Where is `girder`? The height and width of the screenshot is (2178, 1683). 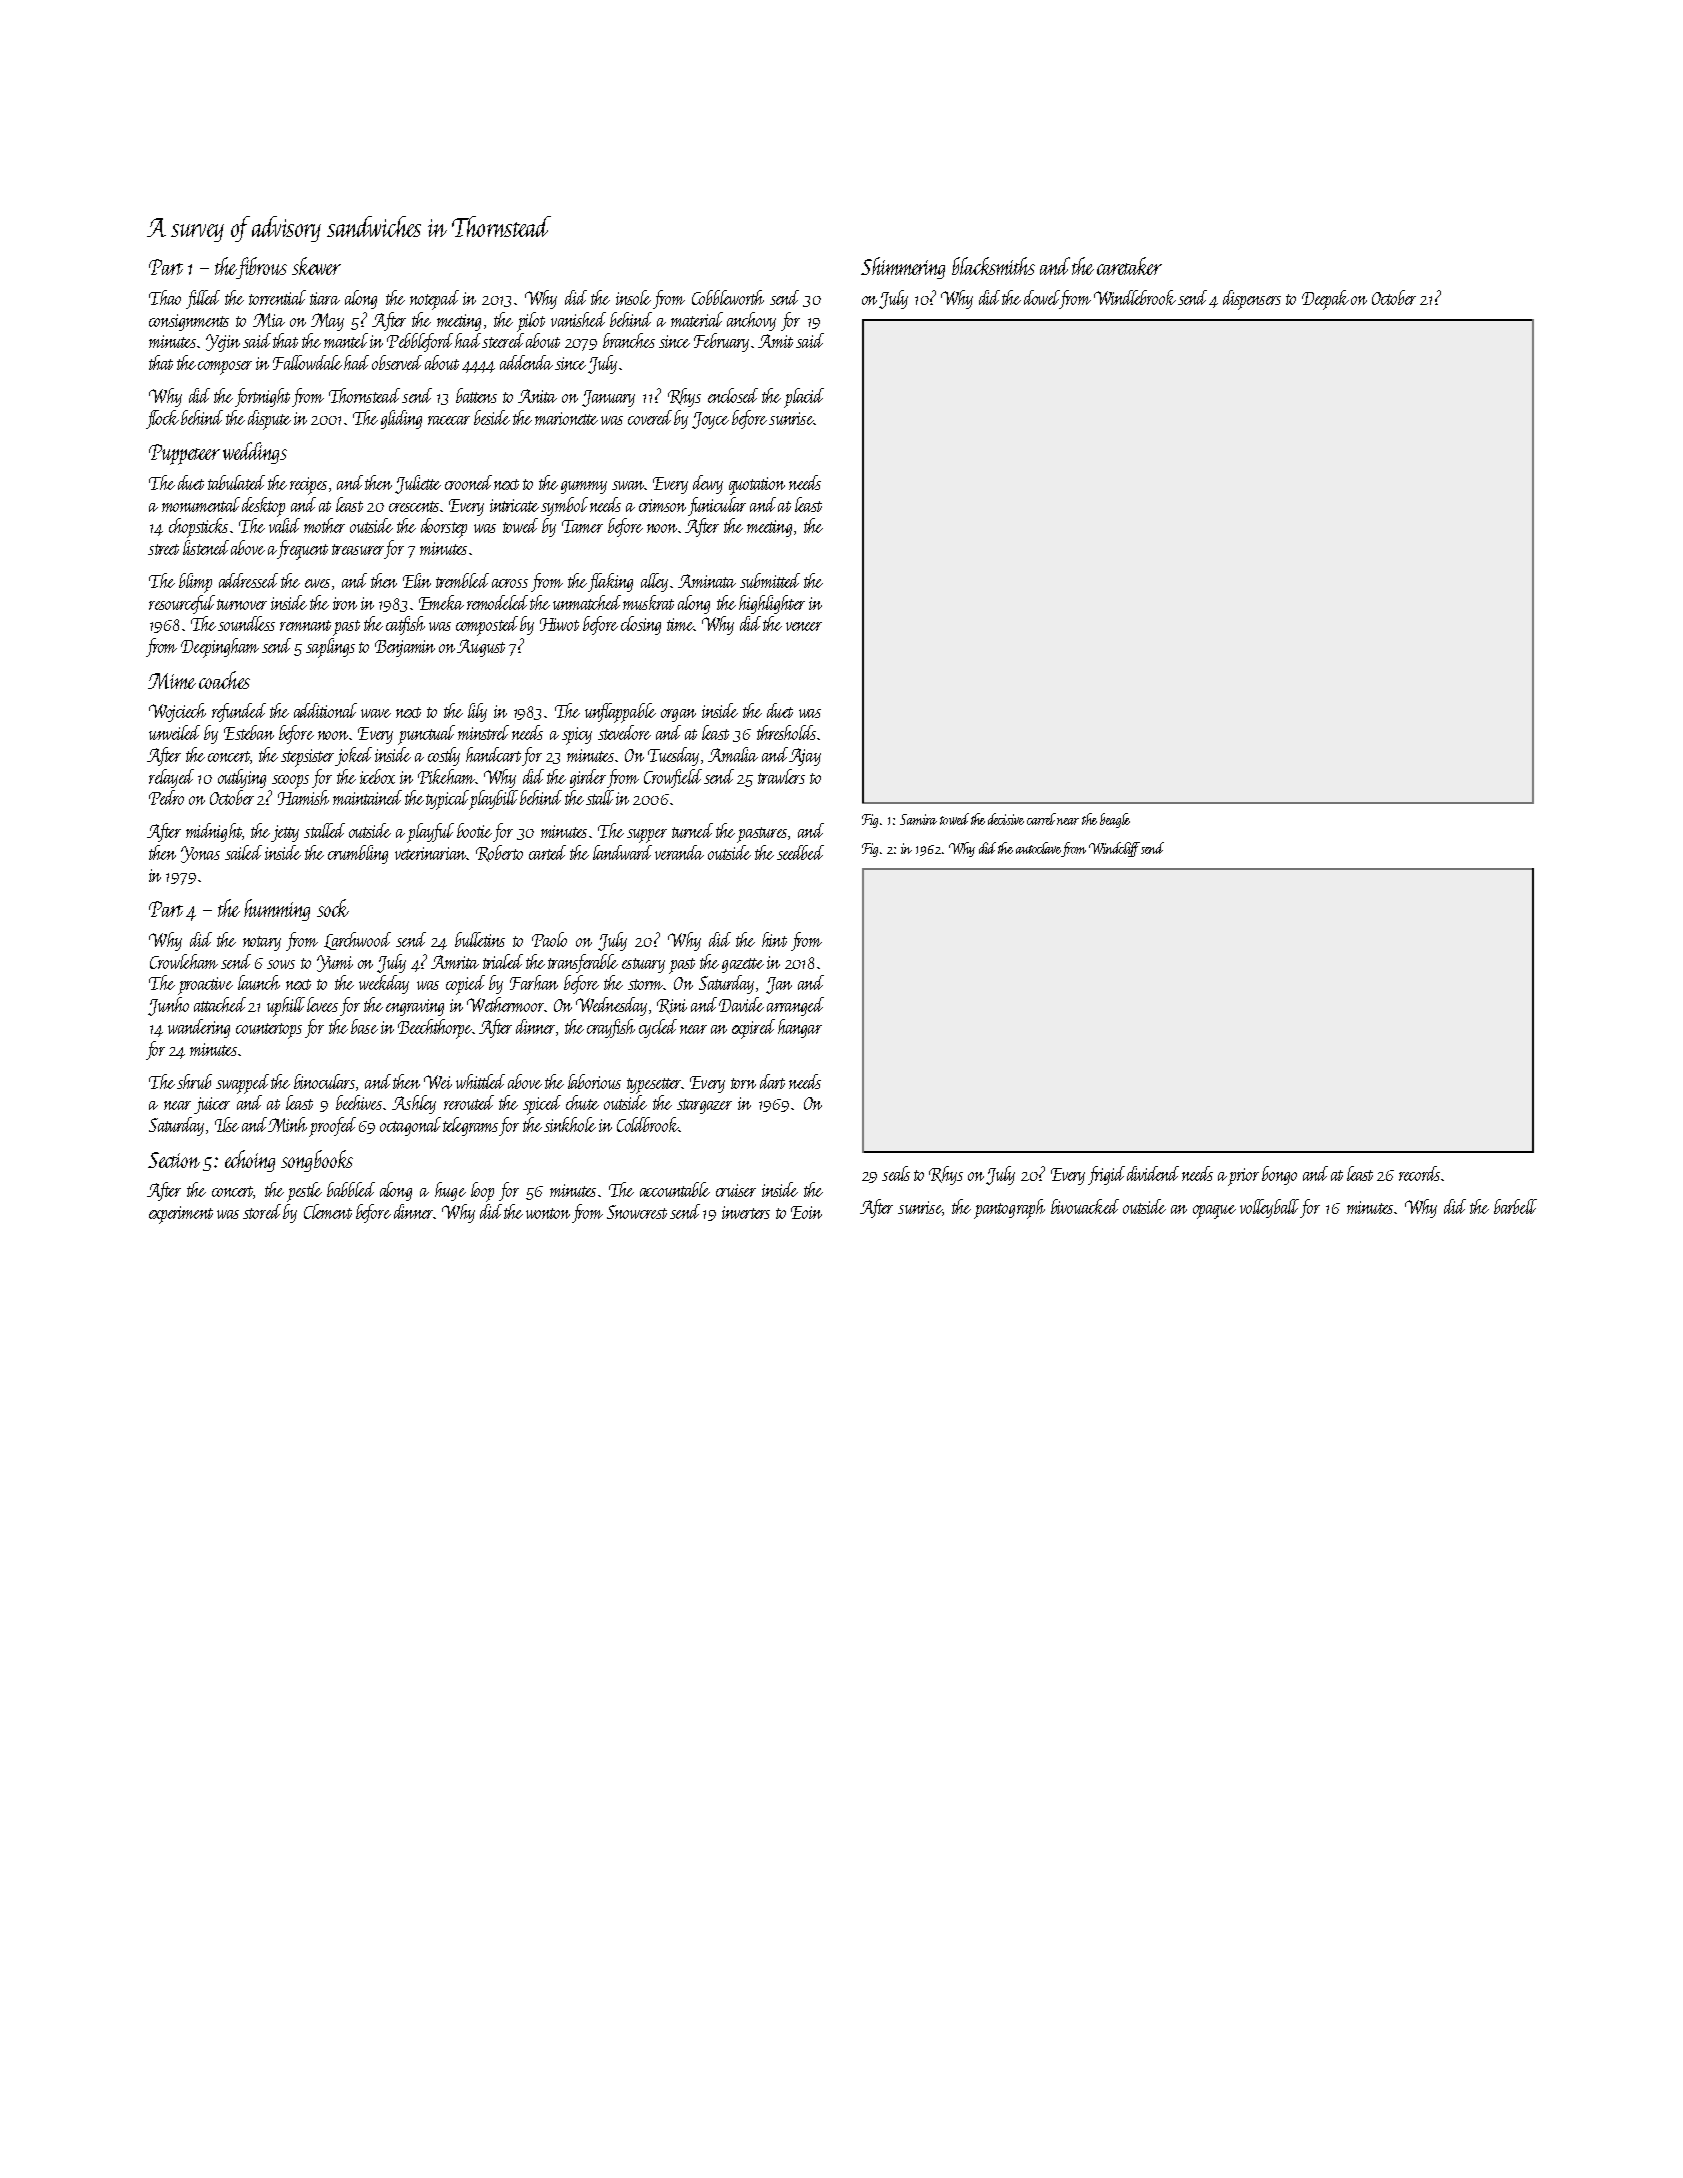
girder is located at coordinates (588, 778).
